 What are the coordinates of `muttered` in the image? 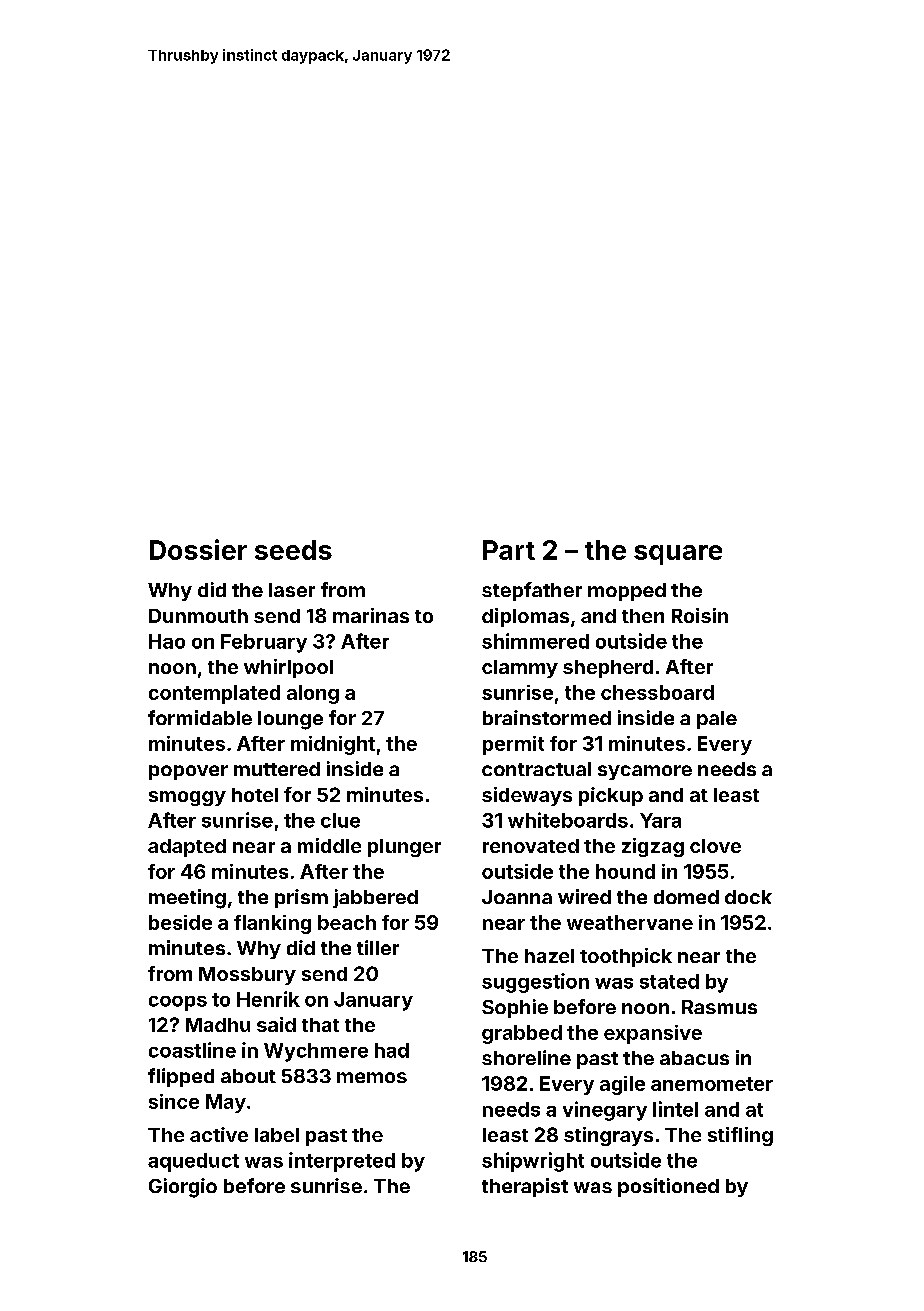 It's located at (277, 769).
